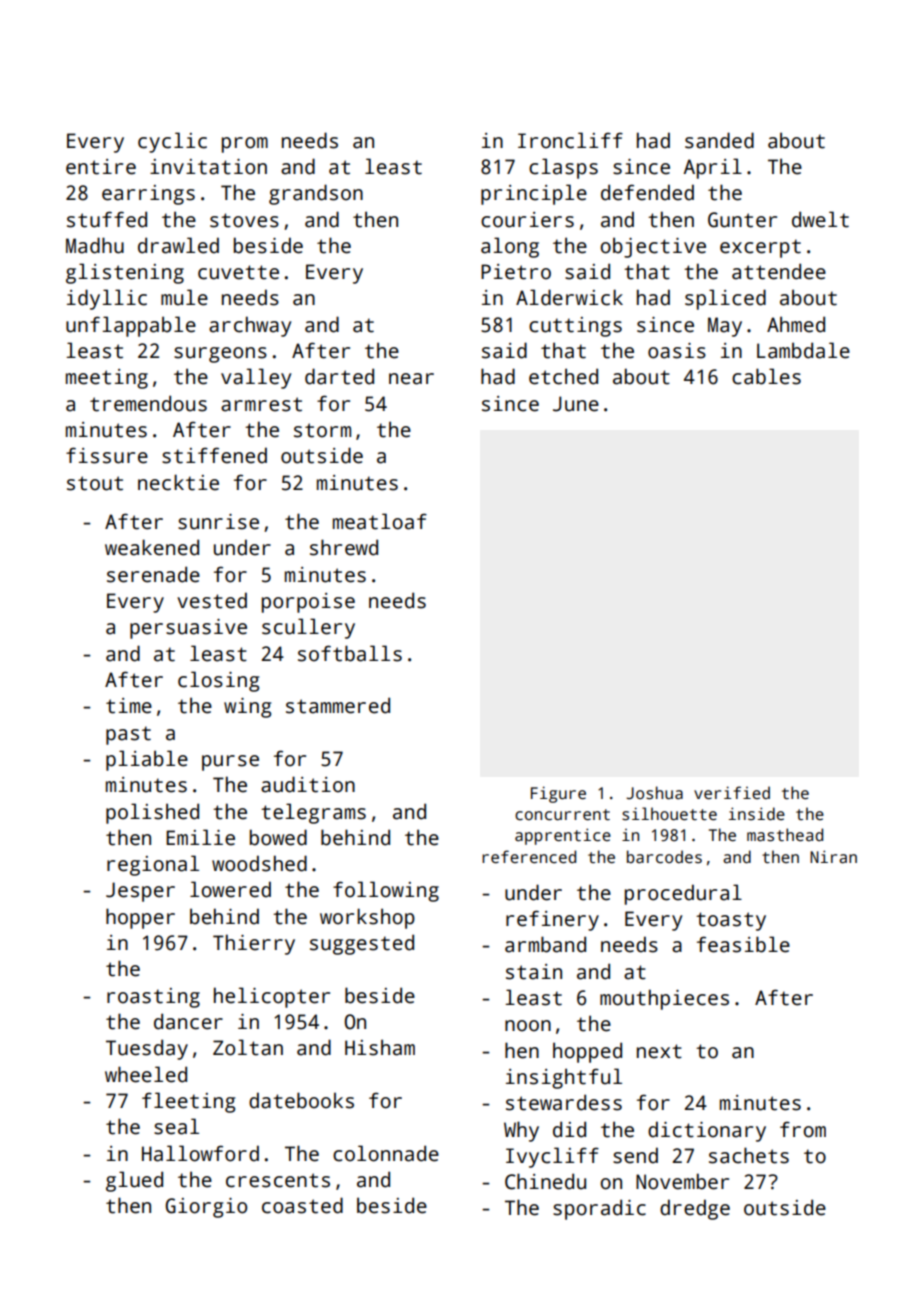 The height and width of the page is (1314, 924). I want to click on Zoltan, so click(248, 1047).
